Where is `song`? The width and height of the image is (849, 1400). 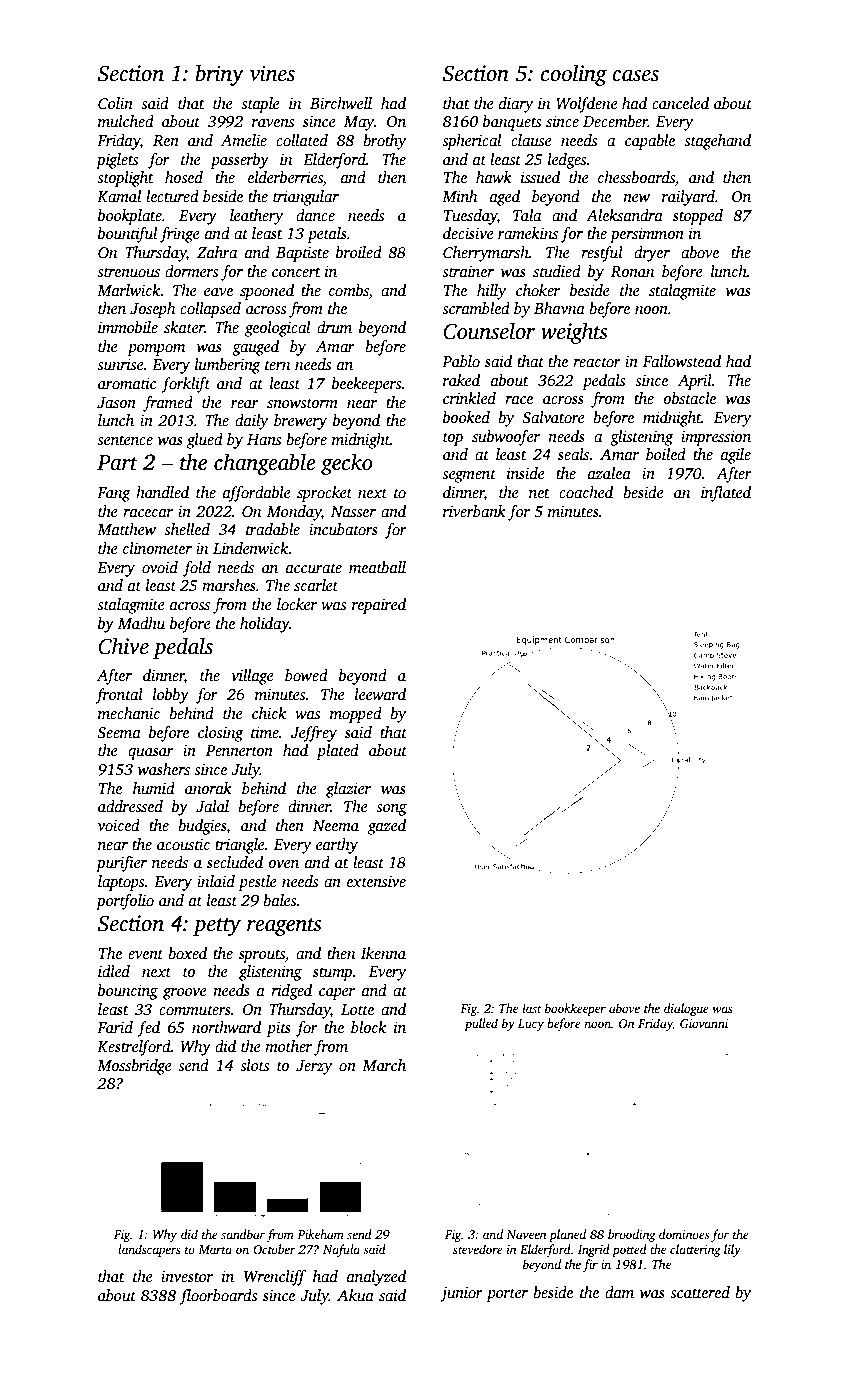 song is located at coordinates (391, 810).
